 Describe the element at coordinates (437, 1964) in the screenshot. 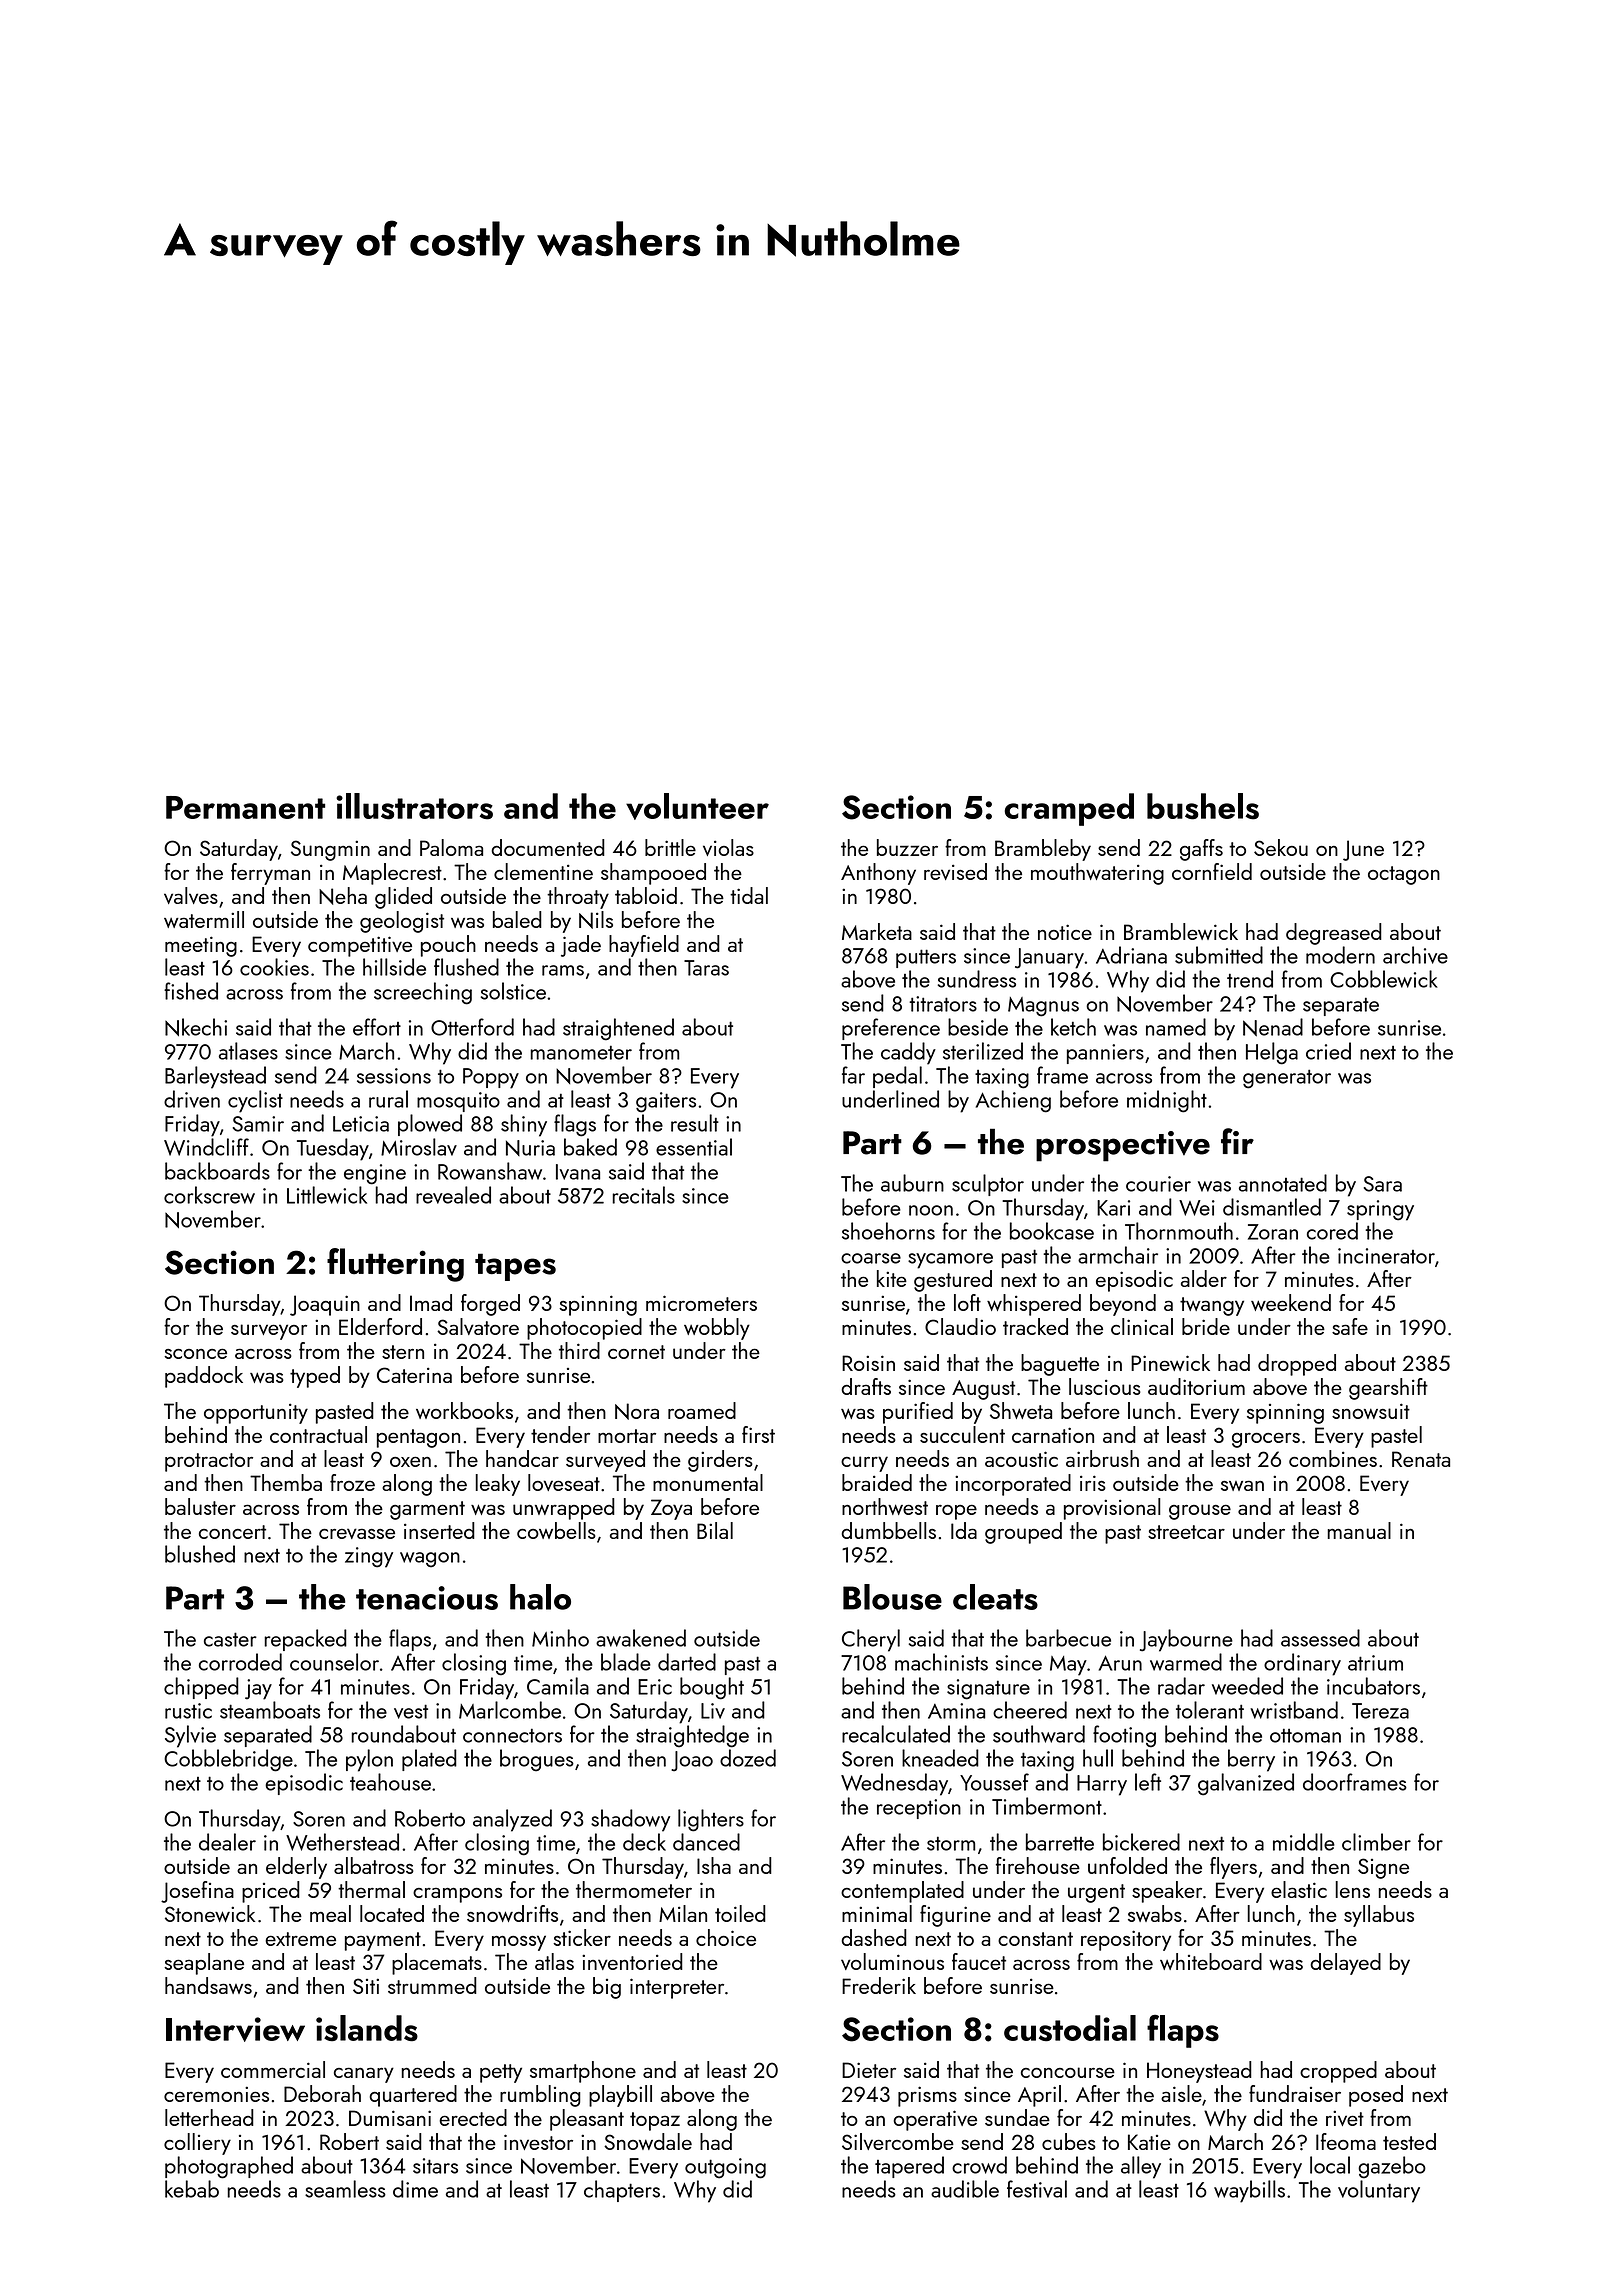

I see `placemats` at that location.
